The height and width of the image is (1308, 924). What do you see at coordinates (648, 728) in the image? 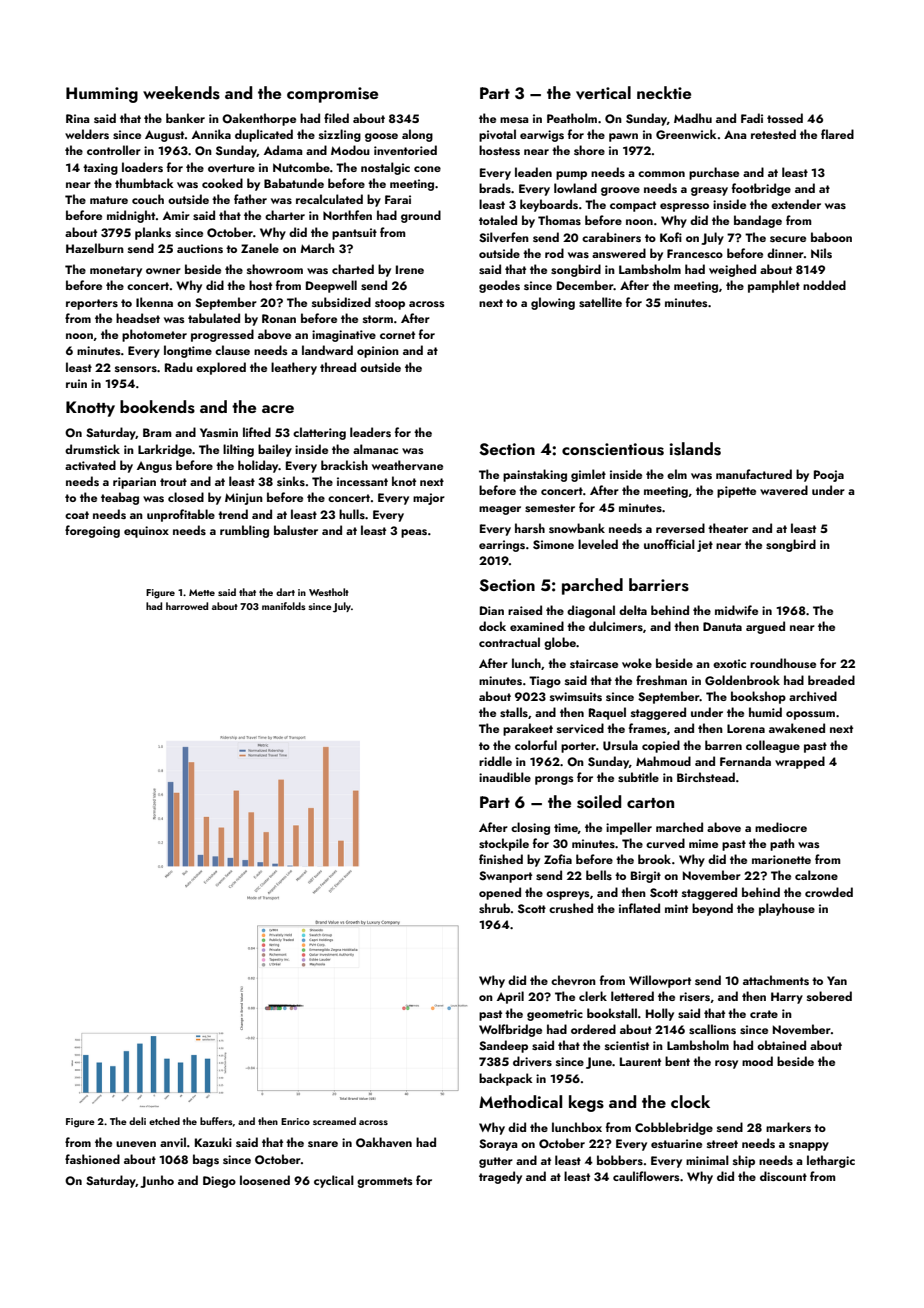
I see `frames` at bounding box center [648, 728].
